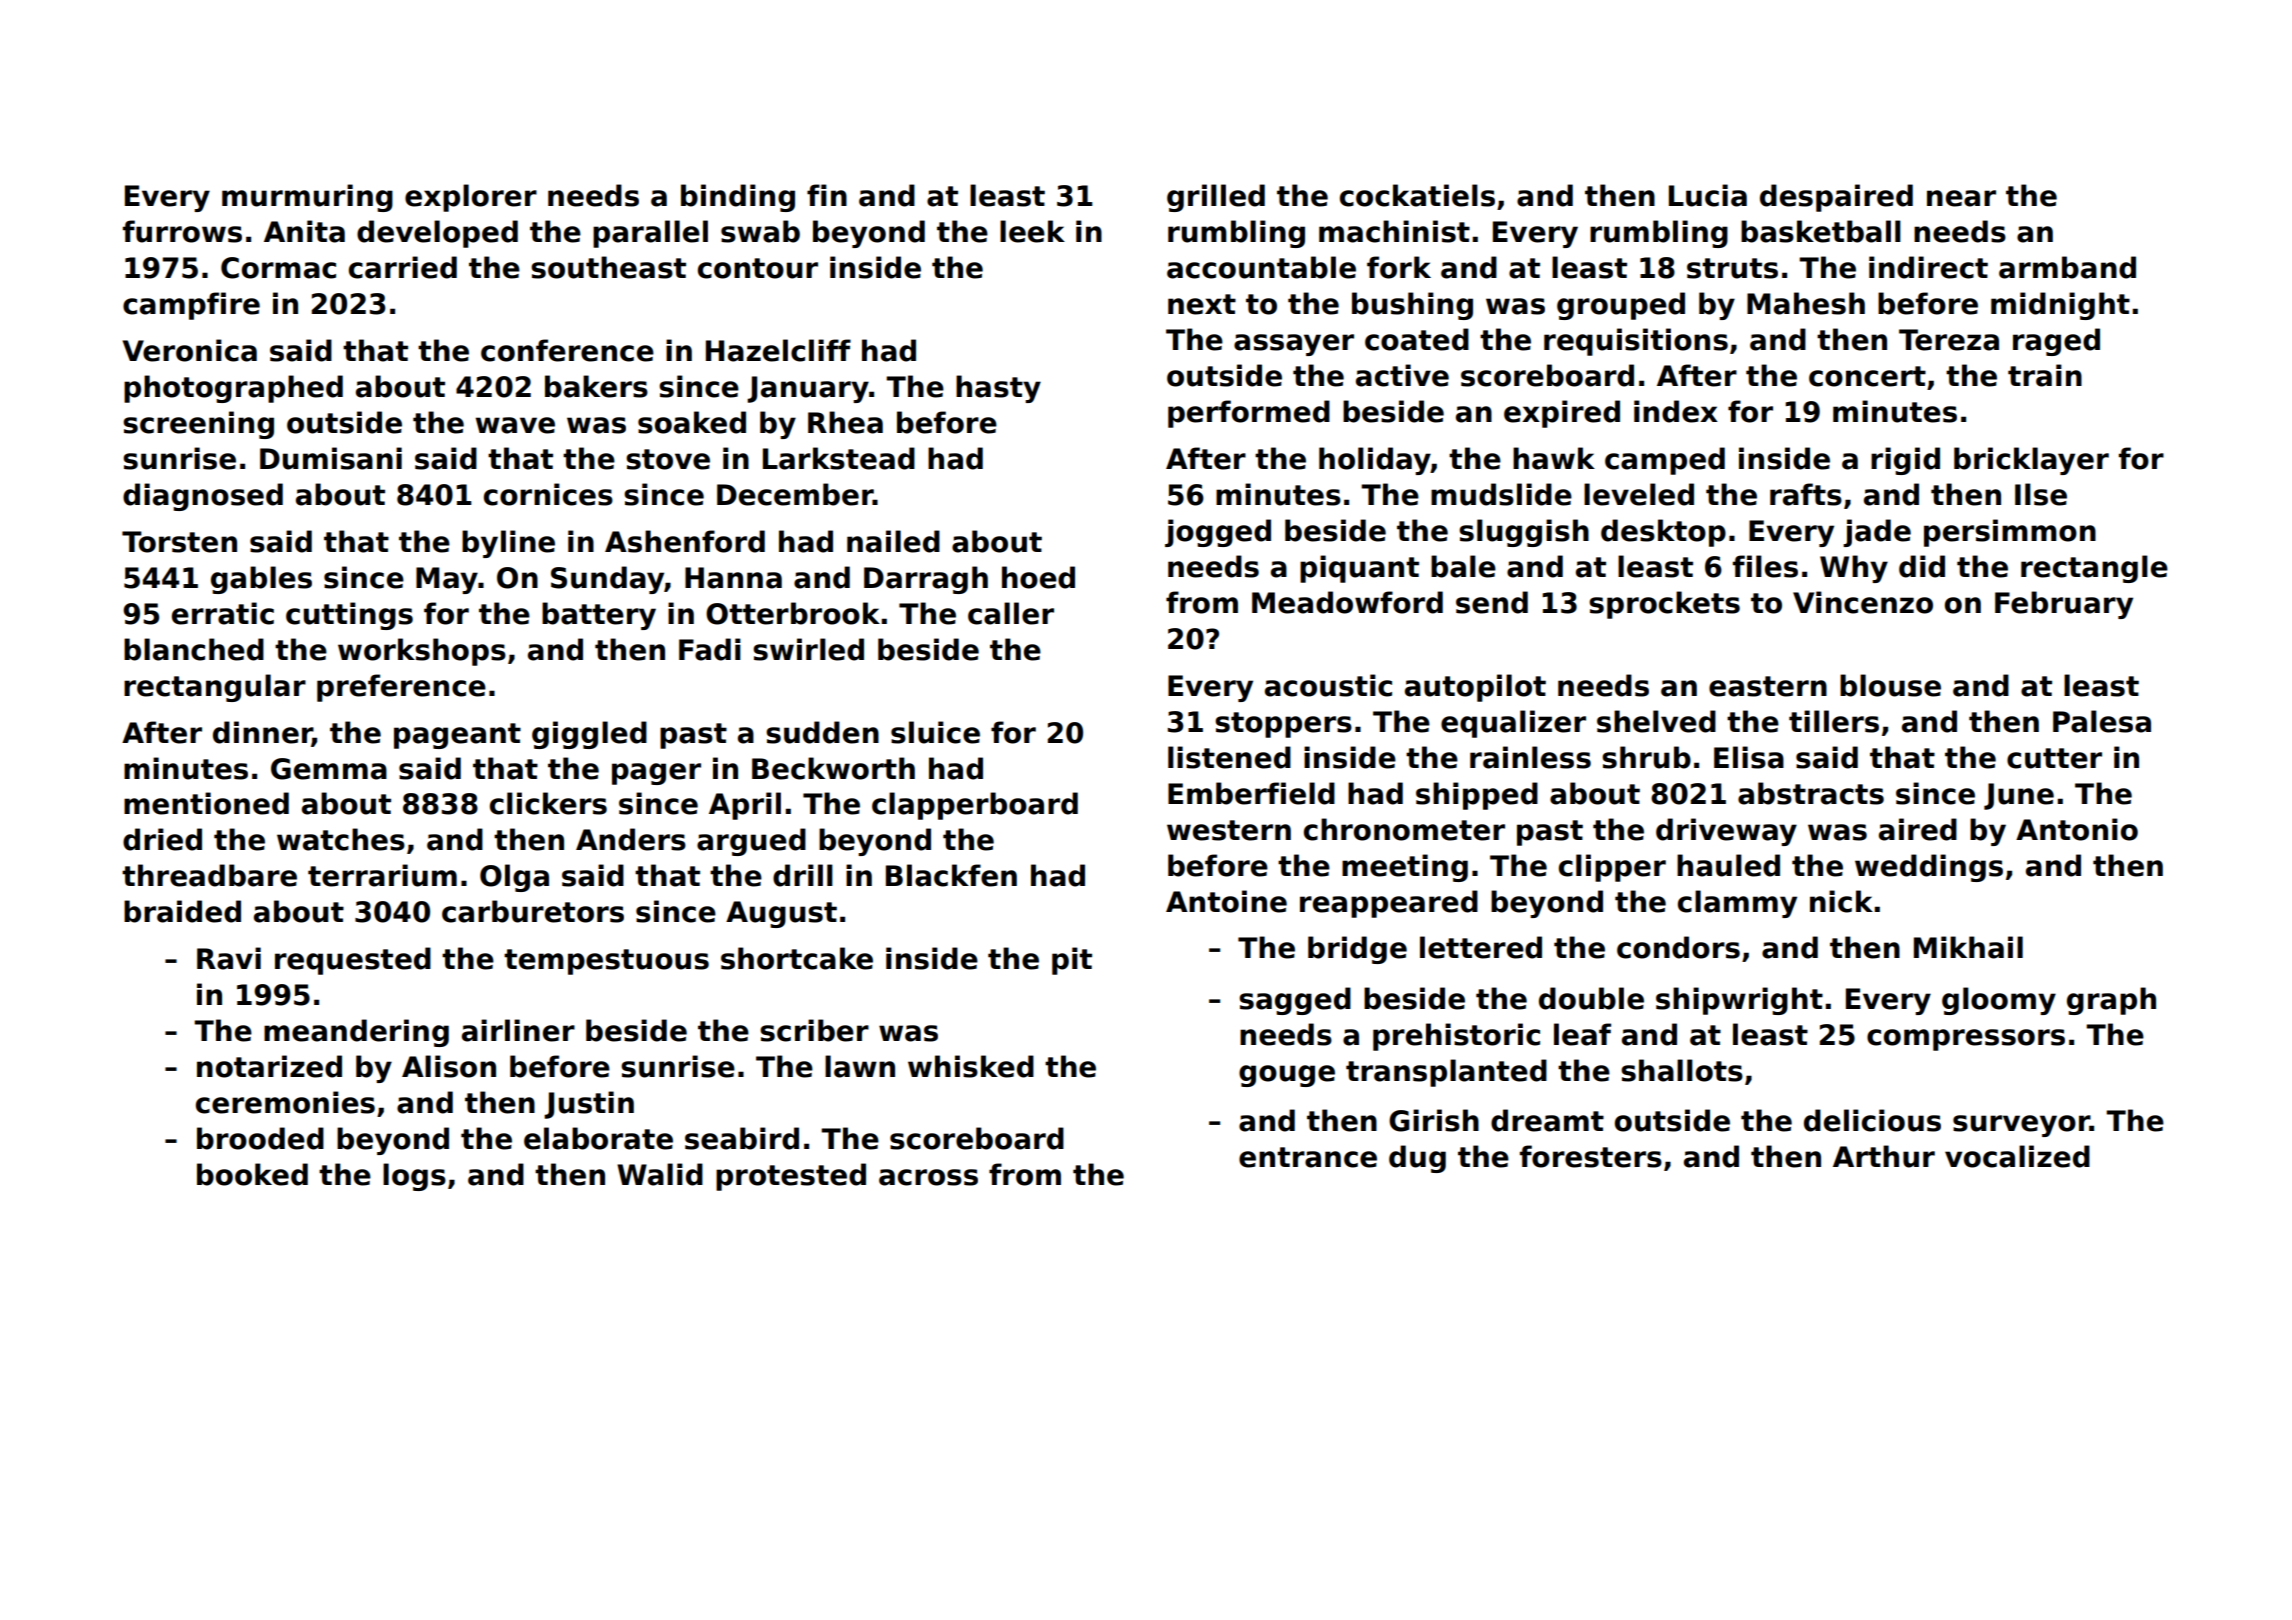 This screenshot has height=1620, width=2292. I want to click on cutter, so click(2054, 758).
